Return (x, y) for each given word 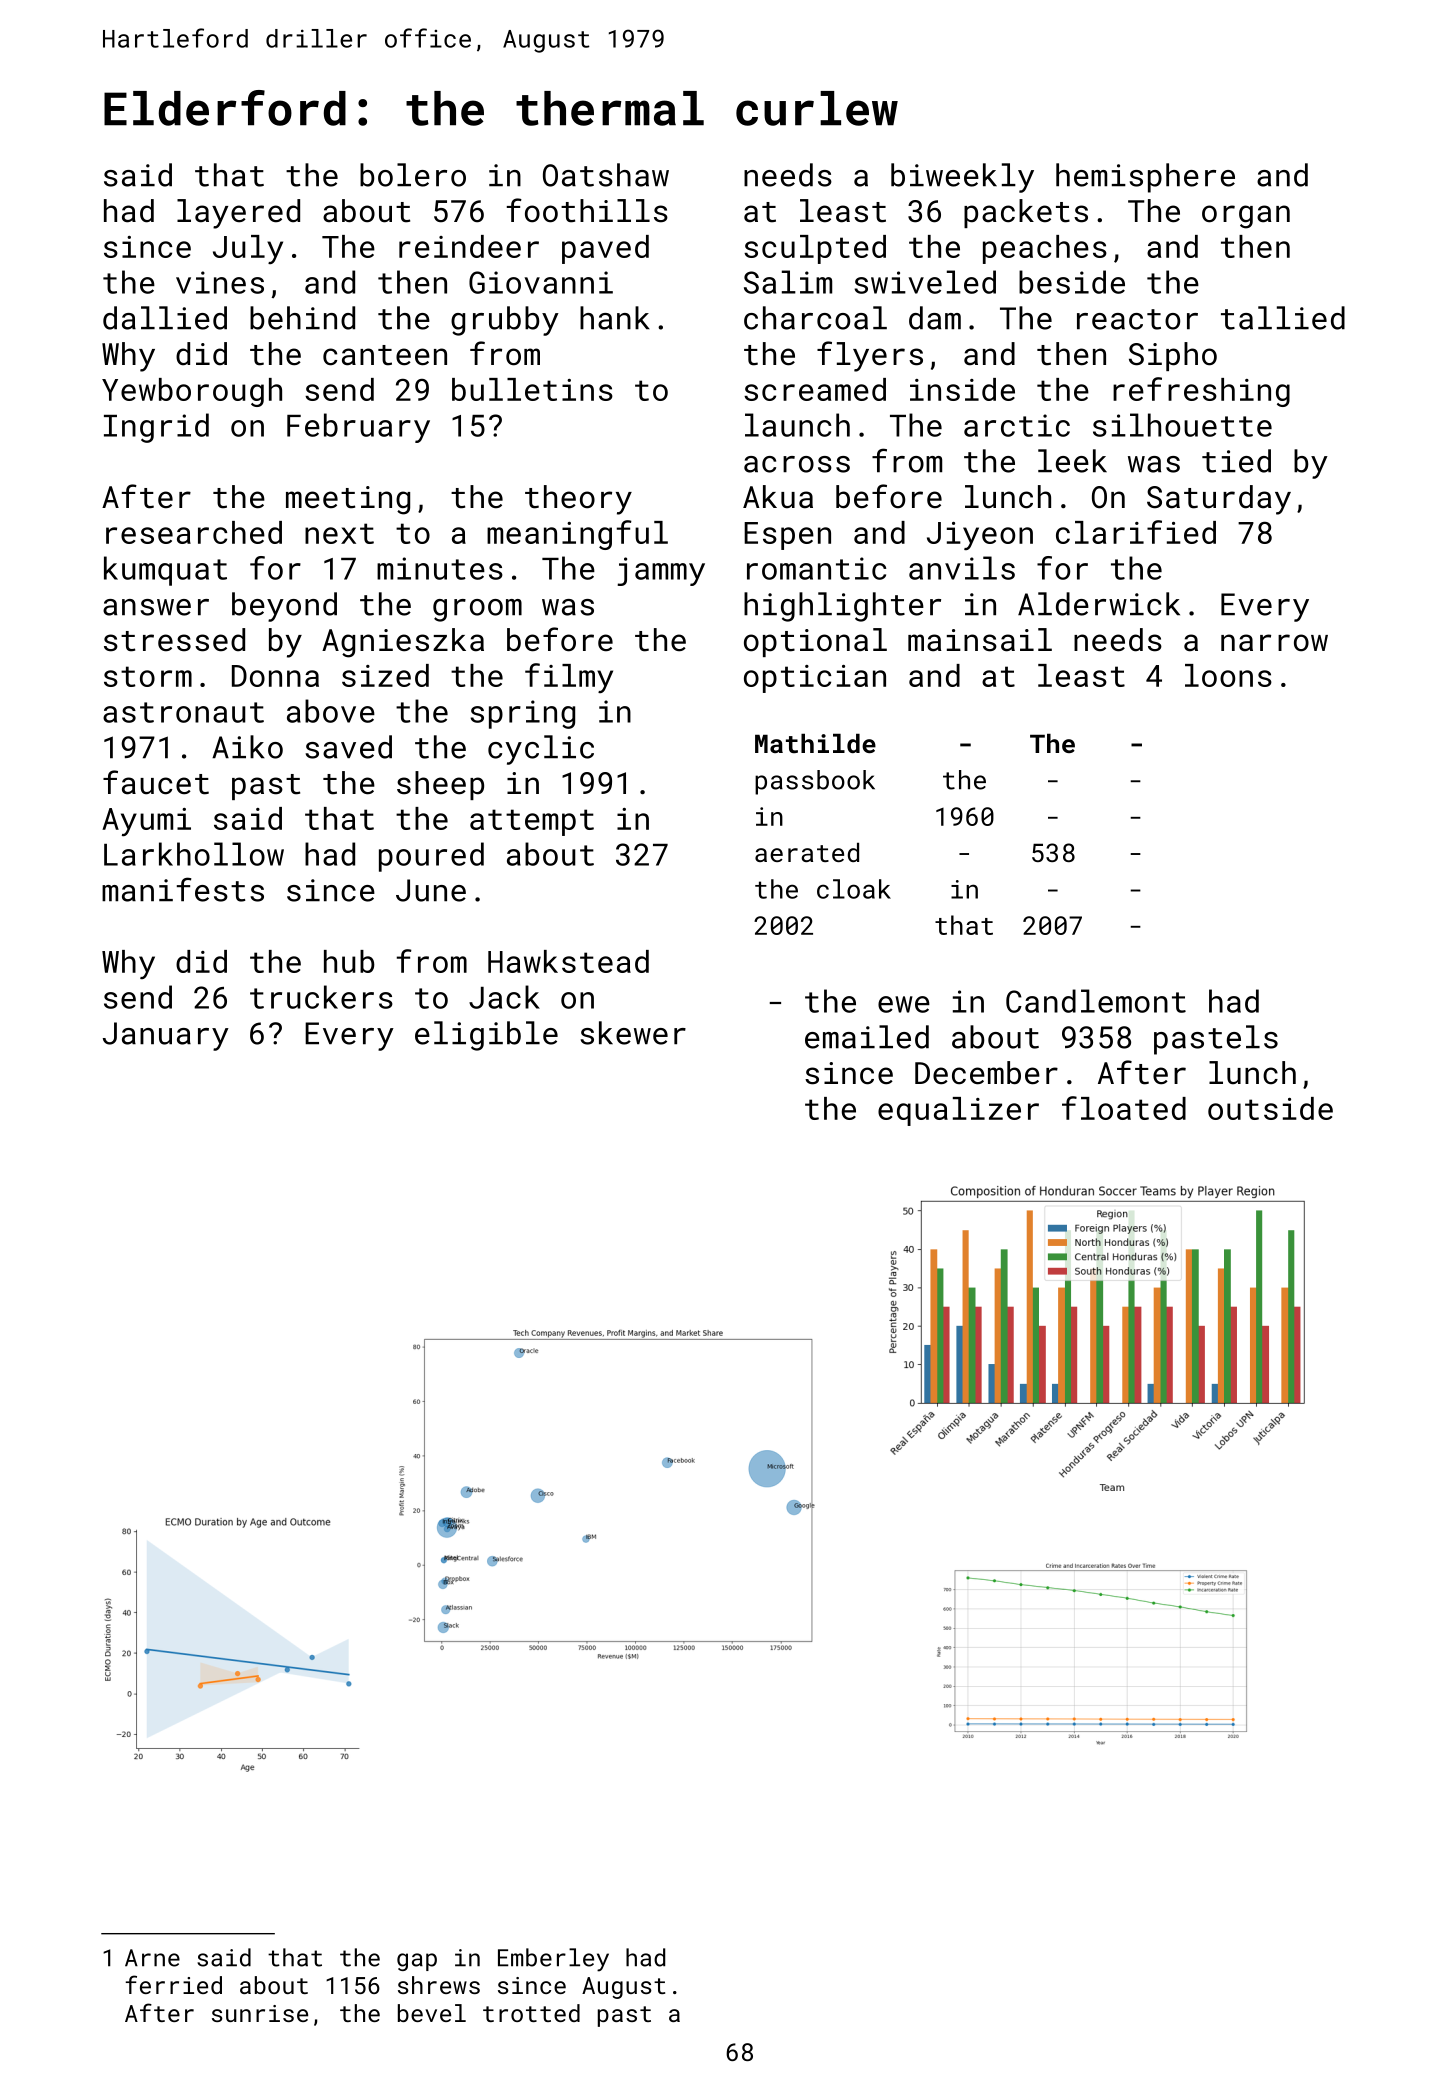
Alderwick (1099, 604)
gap (417, 1962)
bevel (432, 2013)
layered (238, 214)
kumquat (165, 571)
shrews (439, 1985)
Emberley (553, 1960)
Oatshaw (606, 175)
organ (1246, 217)
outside (1270, 1108)
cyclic (541, 750)
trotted (531, 2013)
